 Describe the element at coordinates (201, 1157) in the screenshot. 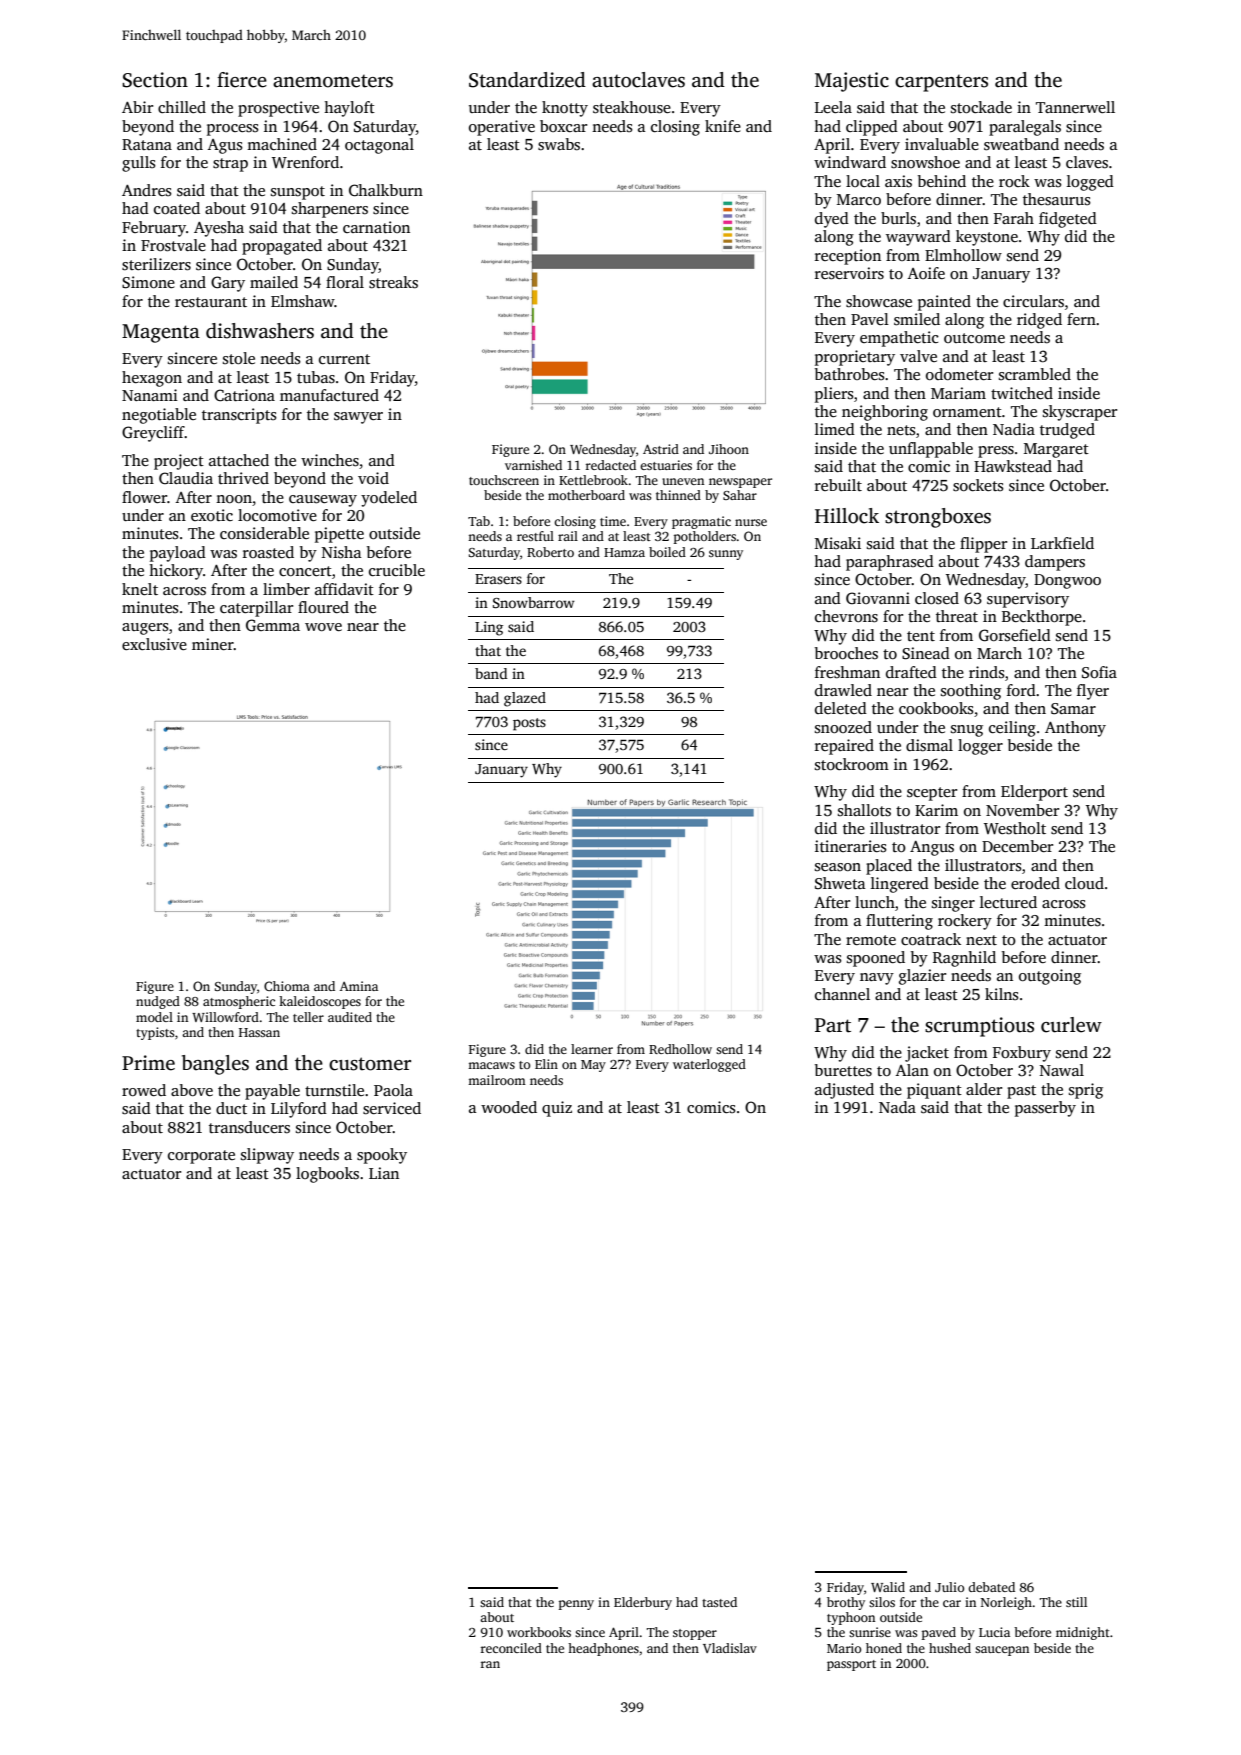

I see `corporate` at that location.
